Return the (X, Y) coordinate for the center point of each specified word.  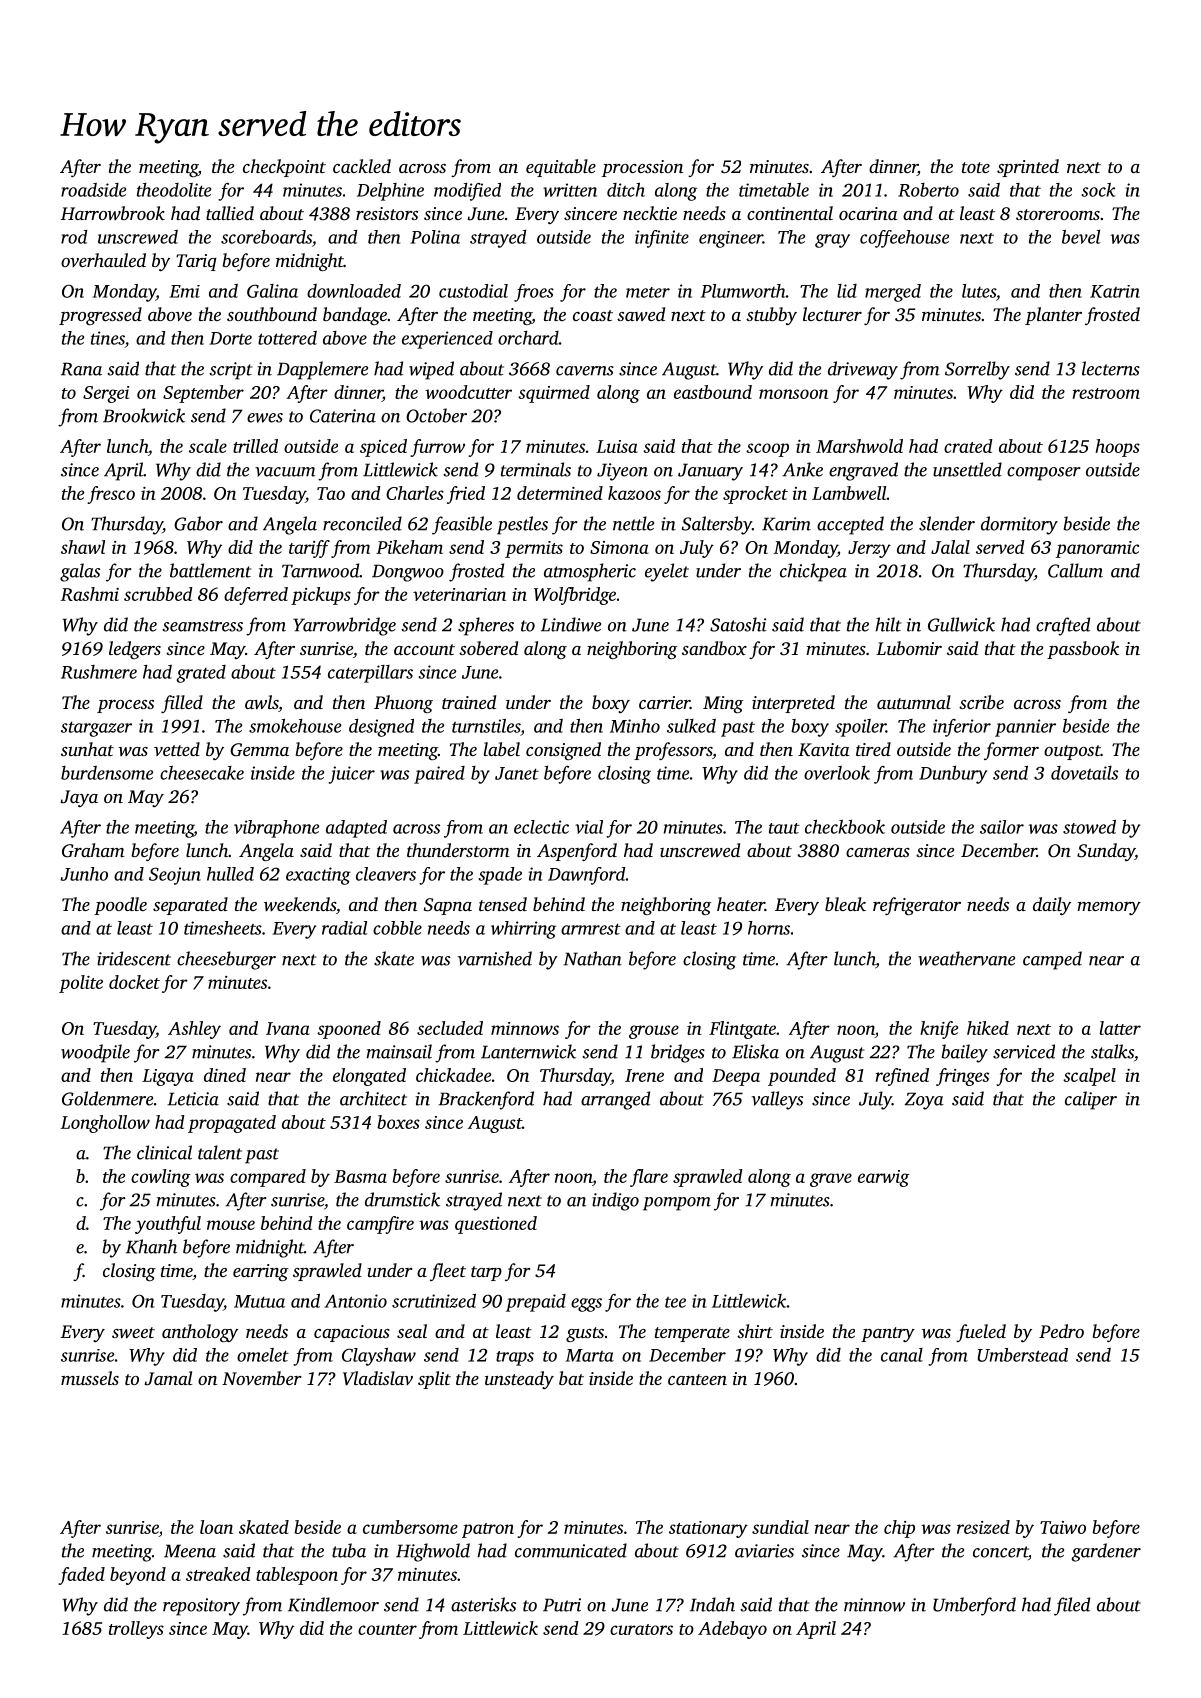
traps (515, 1358)
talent (220, 1152)
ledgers (135, 650)
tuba (349, 1550)
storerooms (1058, 214)
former (1011, 751)
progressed (100, 316)
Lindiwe (571, 624)
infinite (662, 239)
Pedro (1061, 1331)
